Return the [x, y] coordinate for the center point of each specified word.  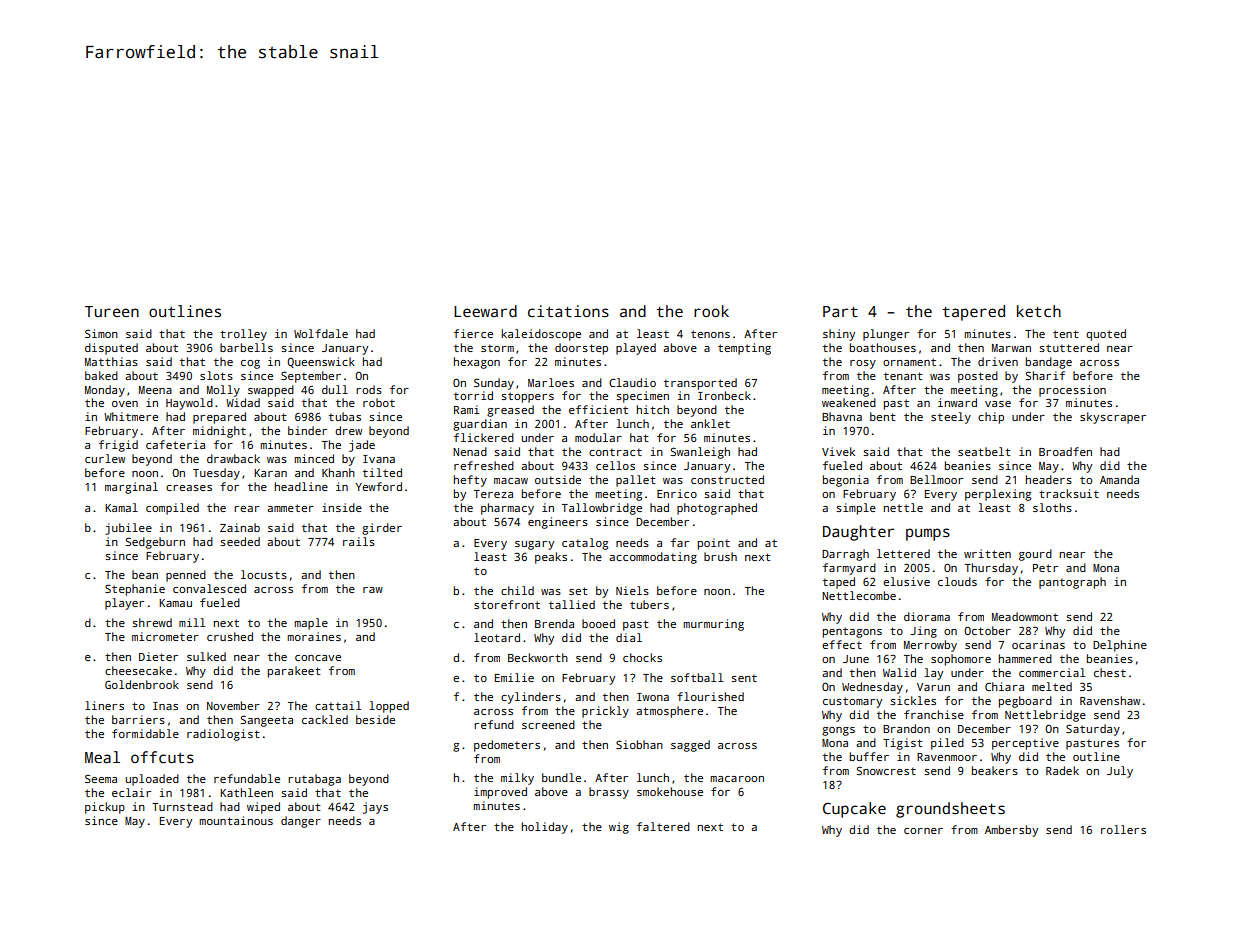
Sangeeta [266, 721]
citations [568, 311]
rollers [1123, 829]
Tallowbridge [602, 509]
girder [382, 529]
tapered [973, 313]
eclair [131, 792]
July [1120, 772]
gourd [1035, 555]
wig [619, 828]
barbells [246, 347]
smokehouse [670, 791]
